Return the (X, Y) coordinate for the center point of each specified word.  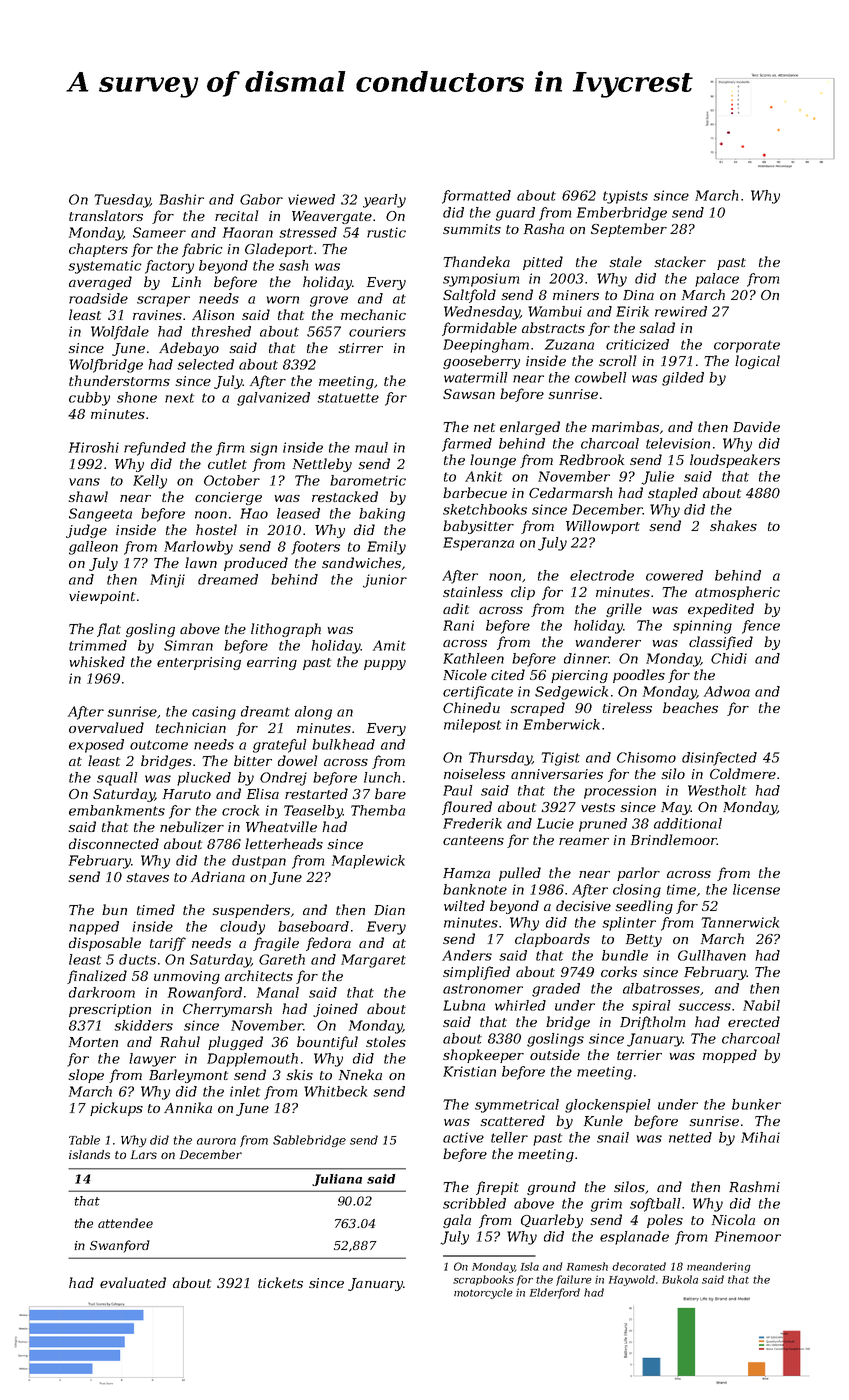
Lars (144, 1154)
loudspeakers (735, 461)
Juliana (337, 1180)
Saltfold (469, 296)
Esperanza (478, 544)
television (678, 443)
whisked (97, 661)
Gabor (261, 199)
